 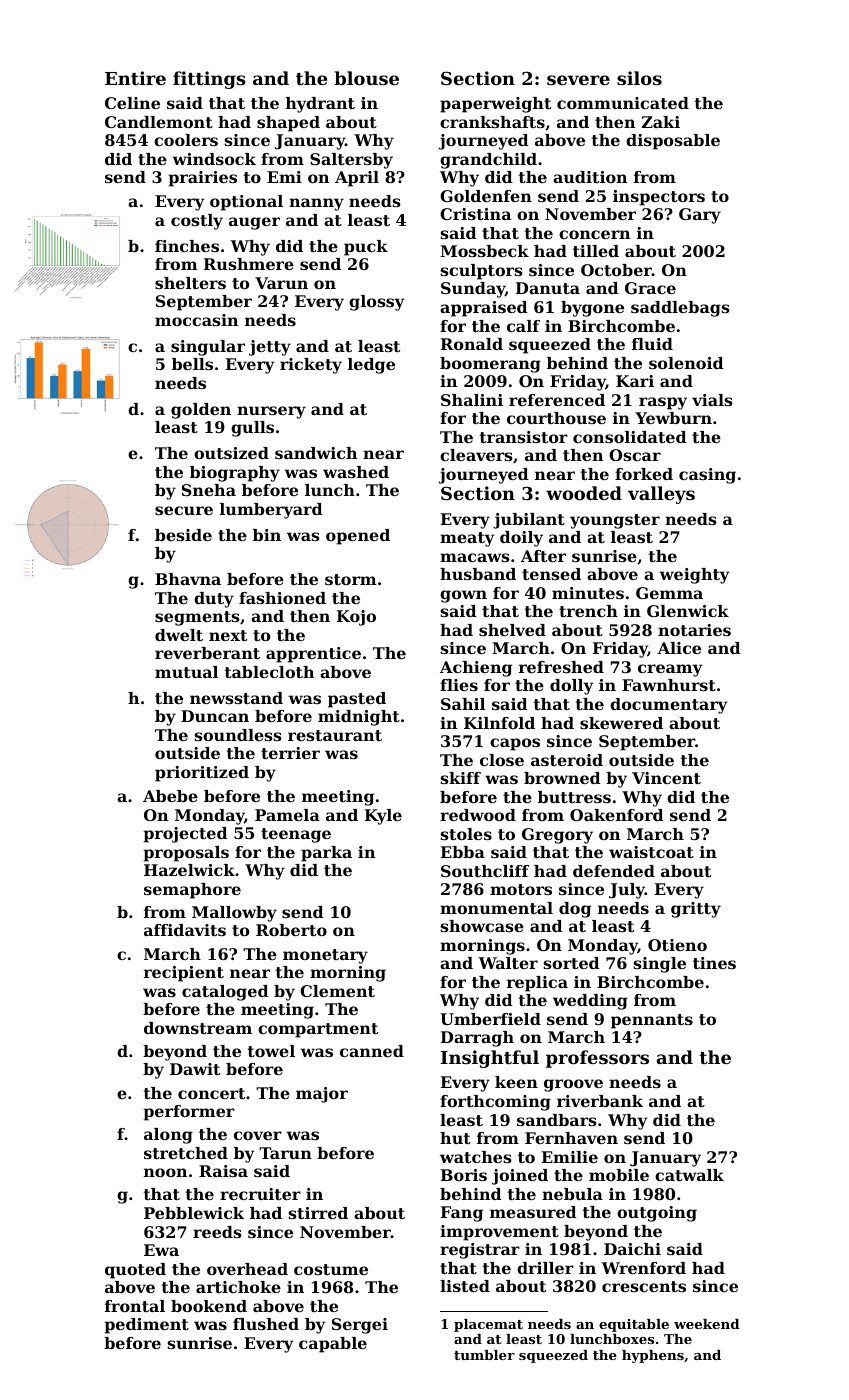 I want to click on pediment, so click(x=147, y=1326).
